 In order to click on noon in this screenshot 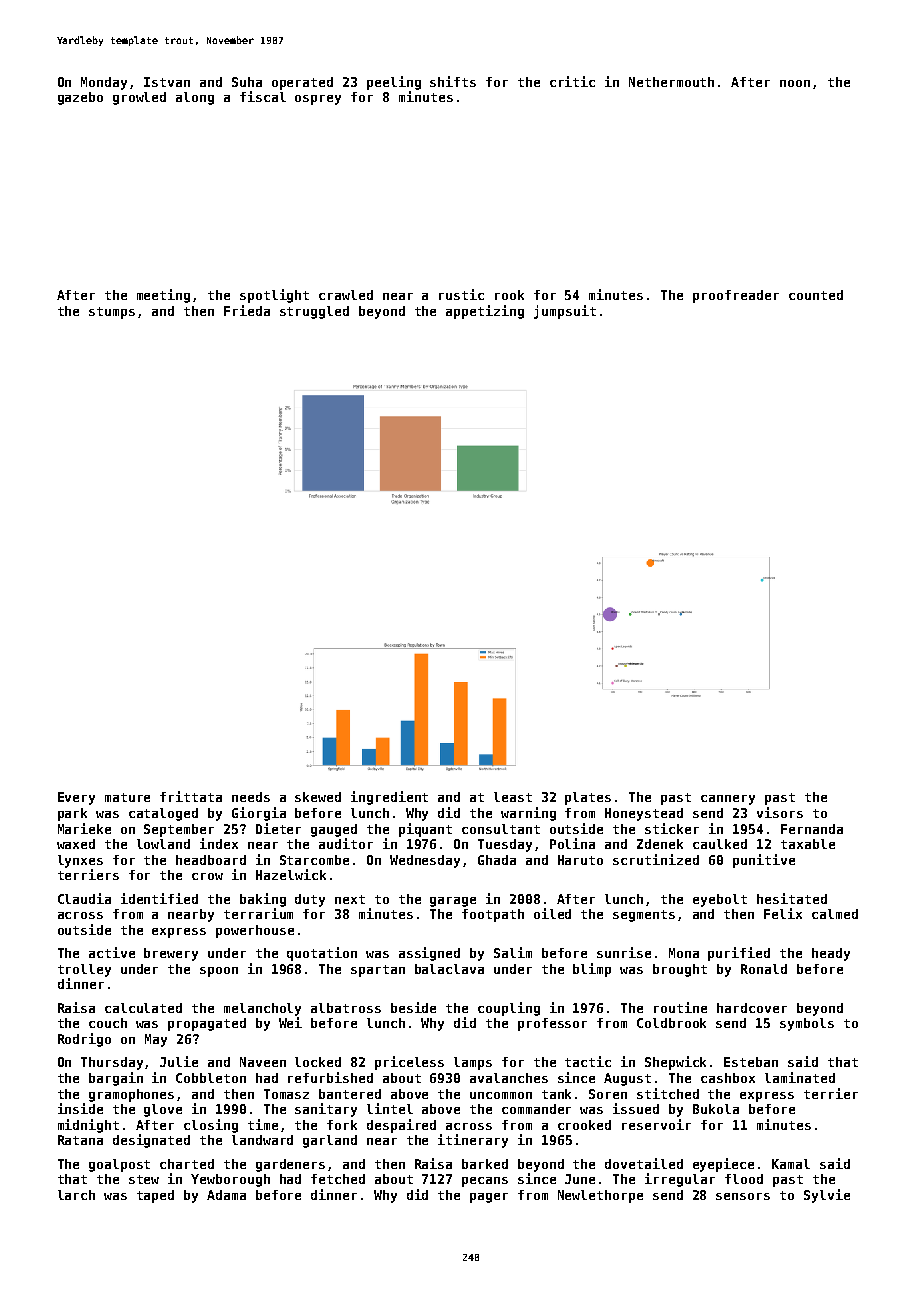, I will do `click(795, 83)`.
